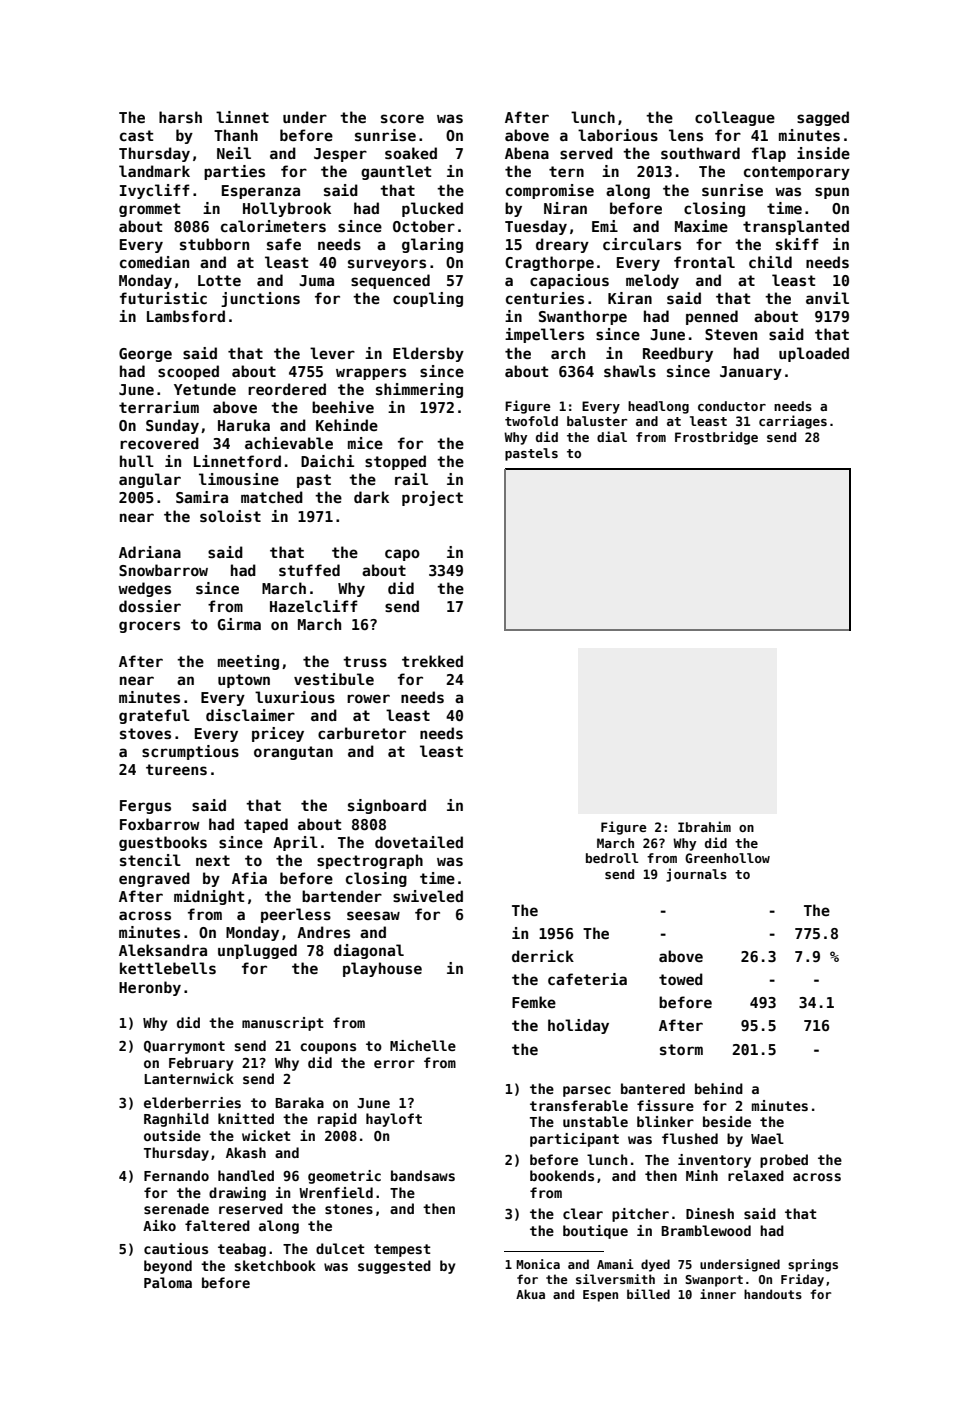 This screenshot has height=1403, width=969. Describe the element at coordinates (716, 438) in the screenshot. I see `Frostbridge` at that location.
